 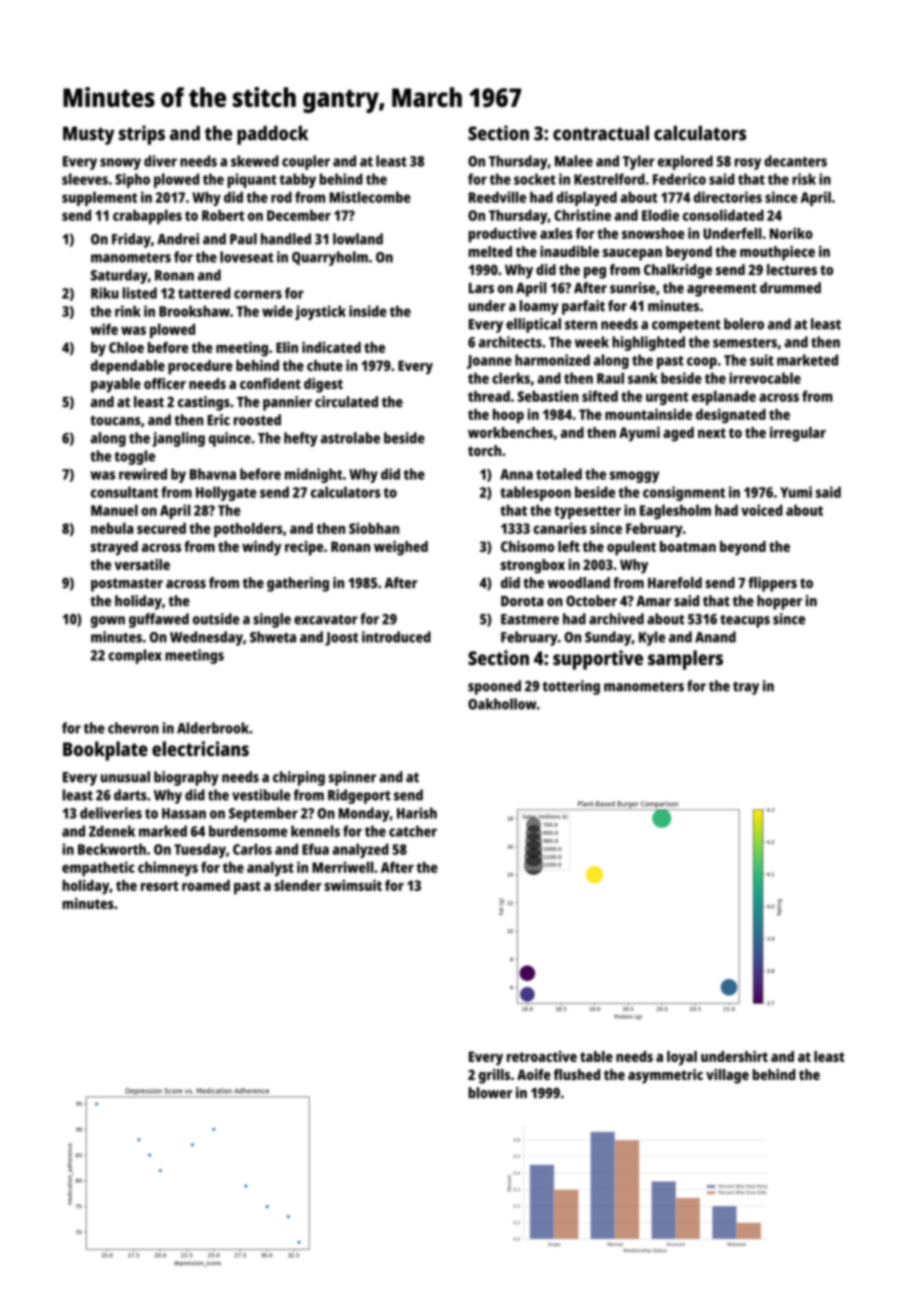 What do you see at coordinates (352, 778) in the page?
I see `spinner` at bounding box center [352, 778].
